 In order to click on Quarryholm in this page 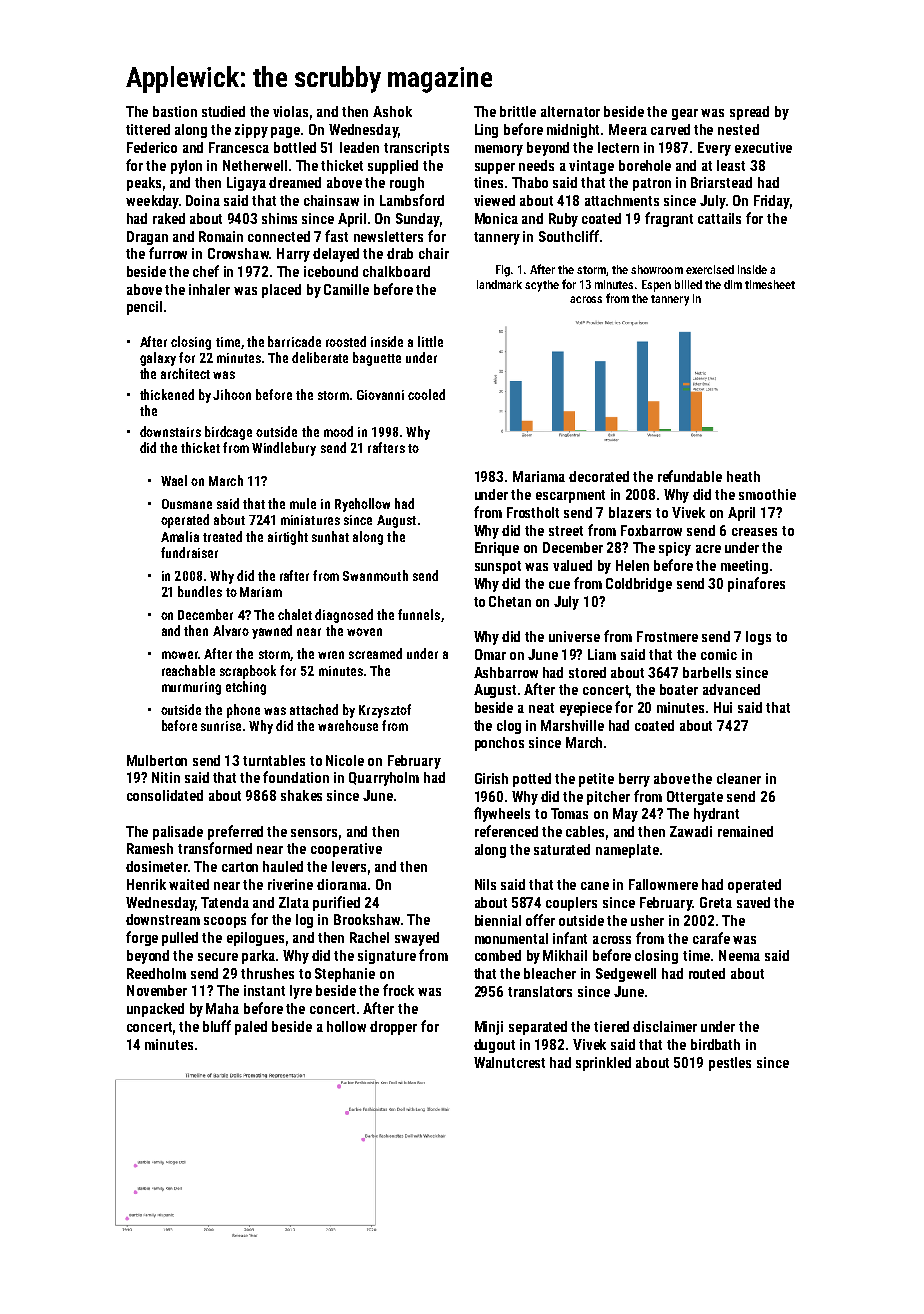, I will do `click(384, 779)`.
